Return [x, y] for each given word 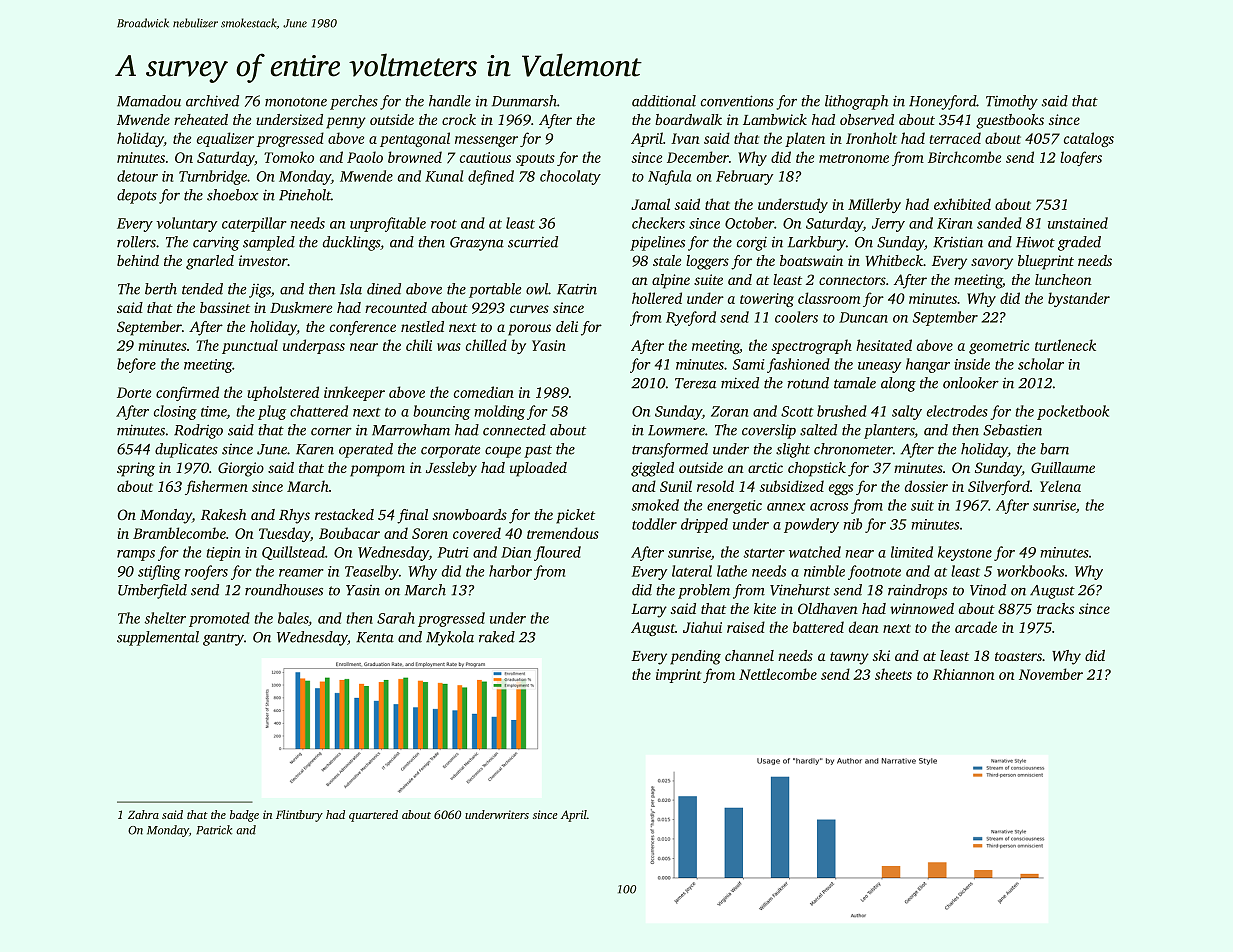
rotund [808, 383]
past [538, 451]
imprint [678, 676]
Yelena [1060, 486]
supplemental [158, 638]
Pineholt [305, 195]
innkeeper [354, 393]
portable [495, 290]
